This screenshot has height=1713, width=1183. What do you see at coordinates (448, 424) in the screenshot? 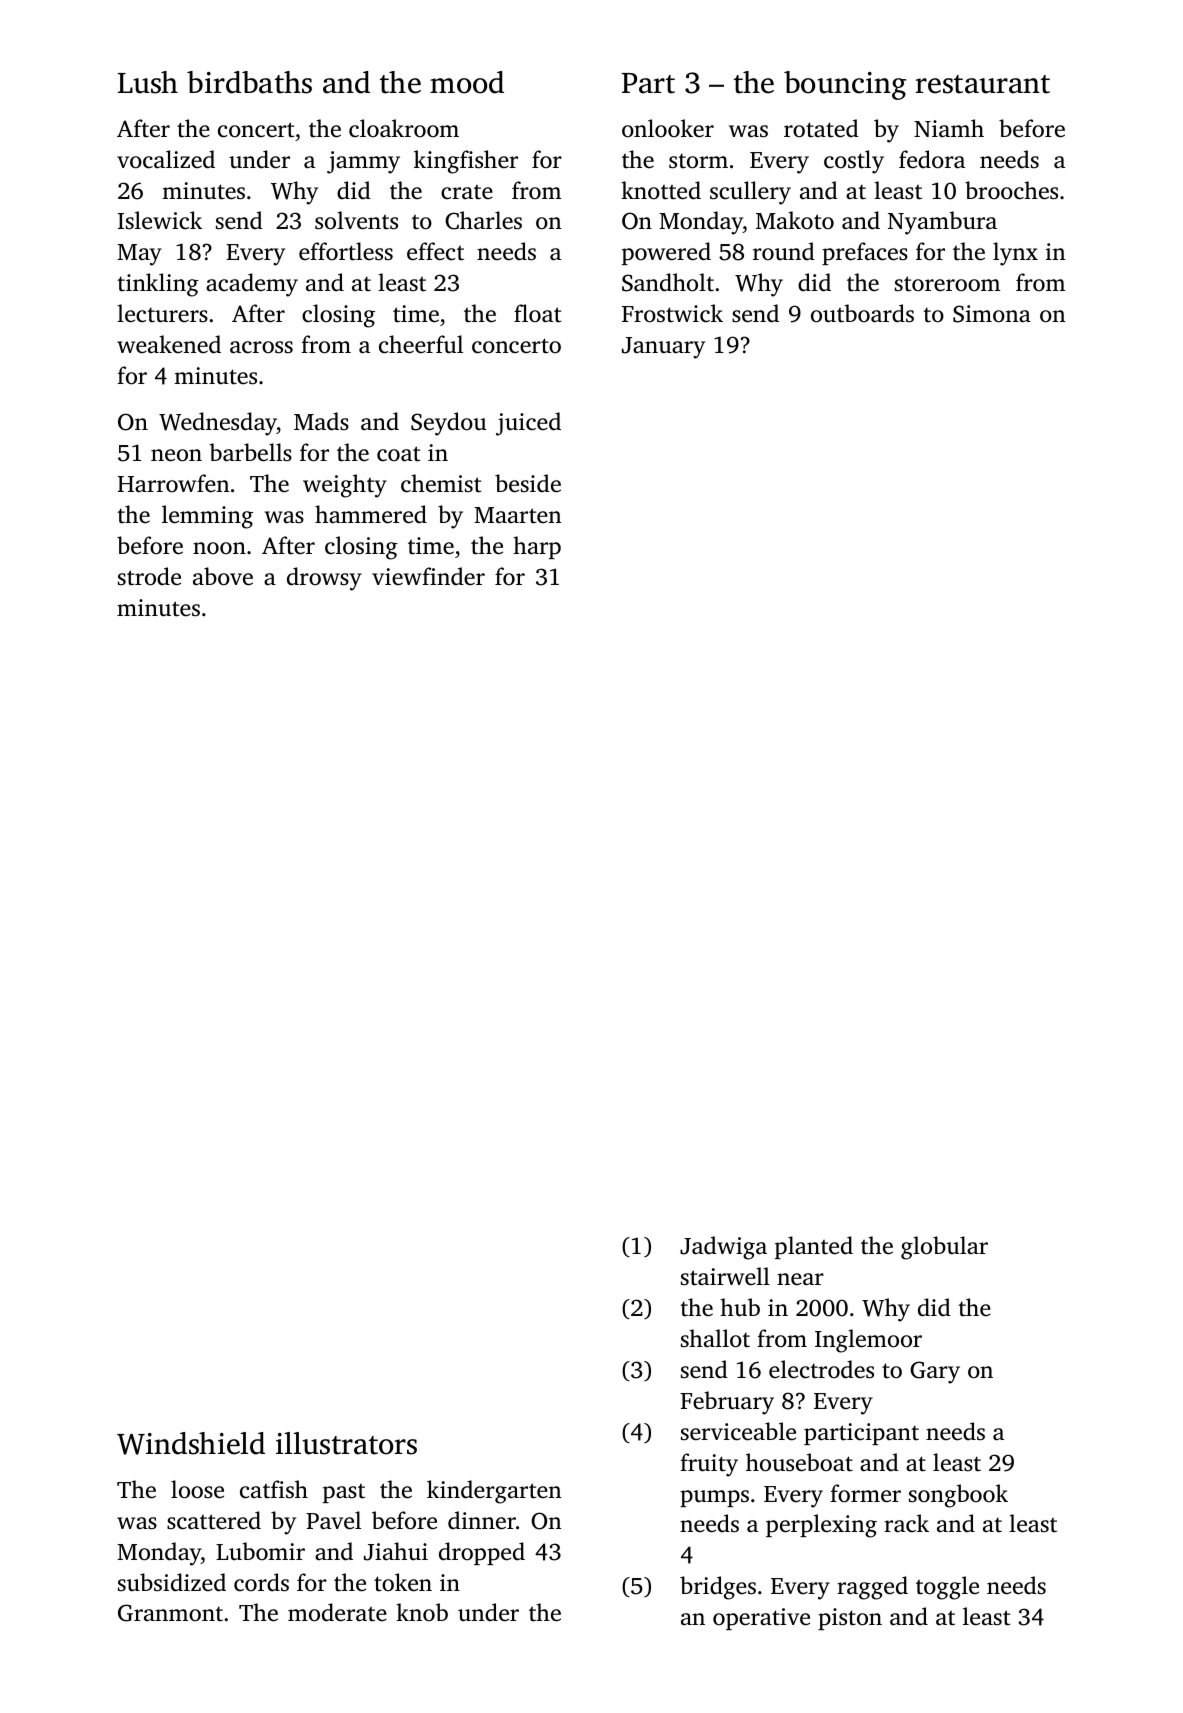
I see `Seydou` at bounding box center [448, 424].
